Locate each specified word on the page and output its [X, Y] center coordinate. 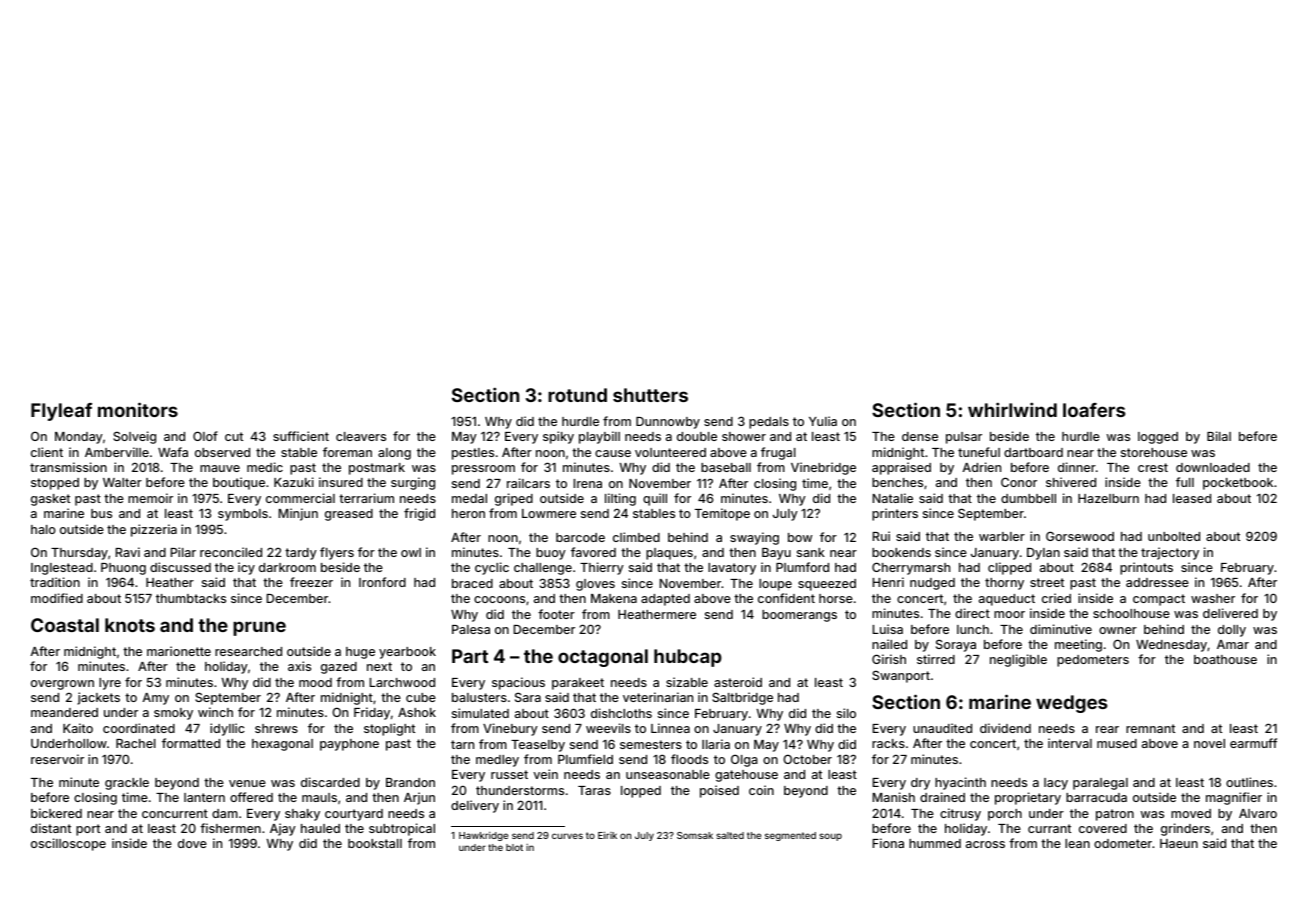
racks [888, 743]
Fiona [888, 843]
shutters [650, 395]
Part [470, 656]
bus [101, 513]
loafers [1094, 410]
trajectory [1170, 553]
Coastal [65, 625]
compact [1159, 600]
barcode [580, 537]
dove [192, 843]
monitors [138, 409]
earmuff [1253, 743]
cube [421, 697]
